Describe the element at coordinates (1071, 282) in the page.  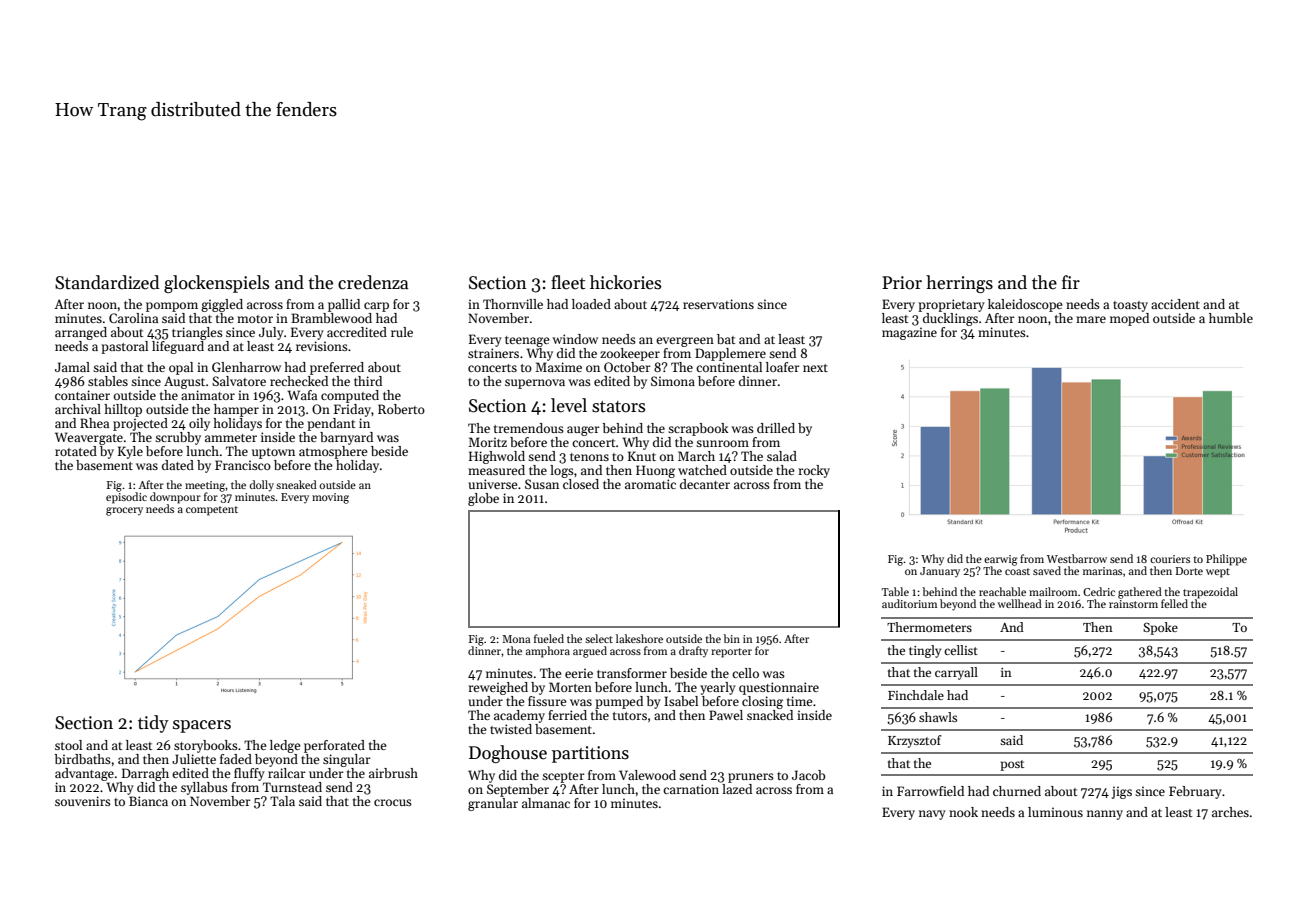
I see `fir` at that location.
